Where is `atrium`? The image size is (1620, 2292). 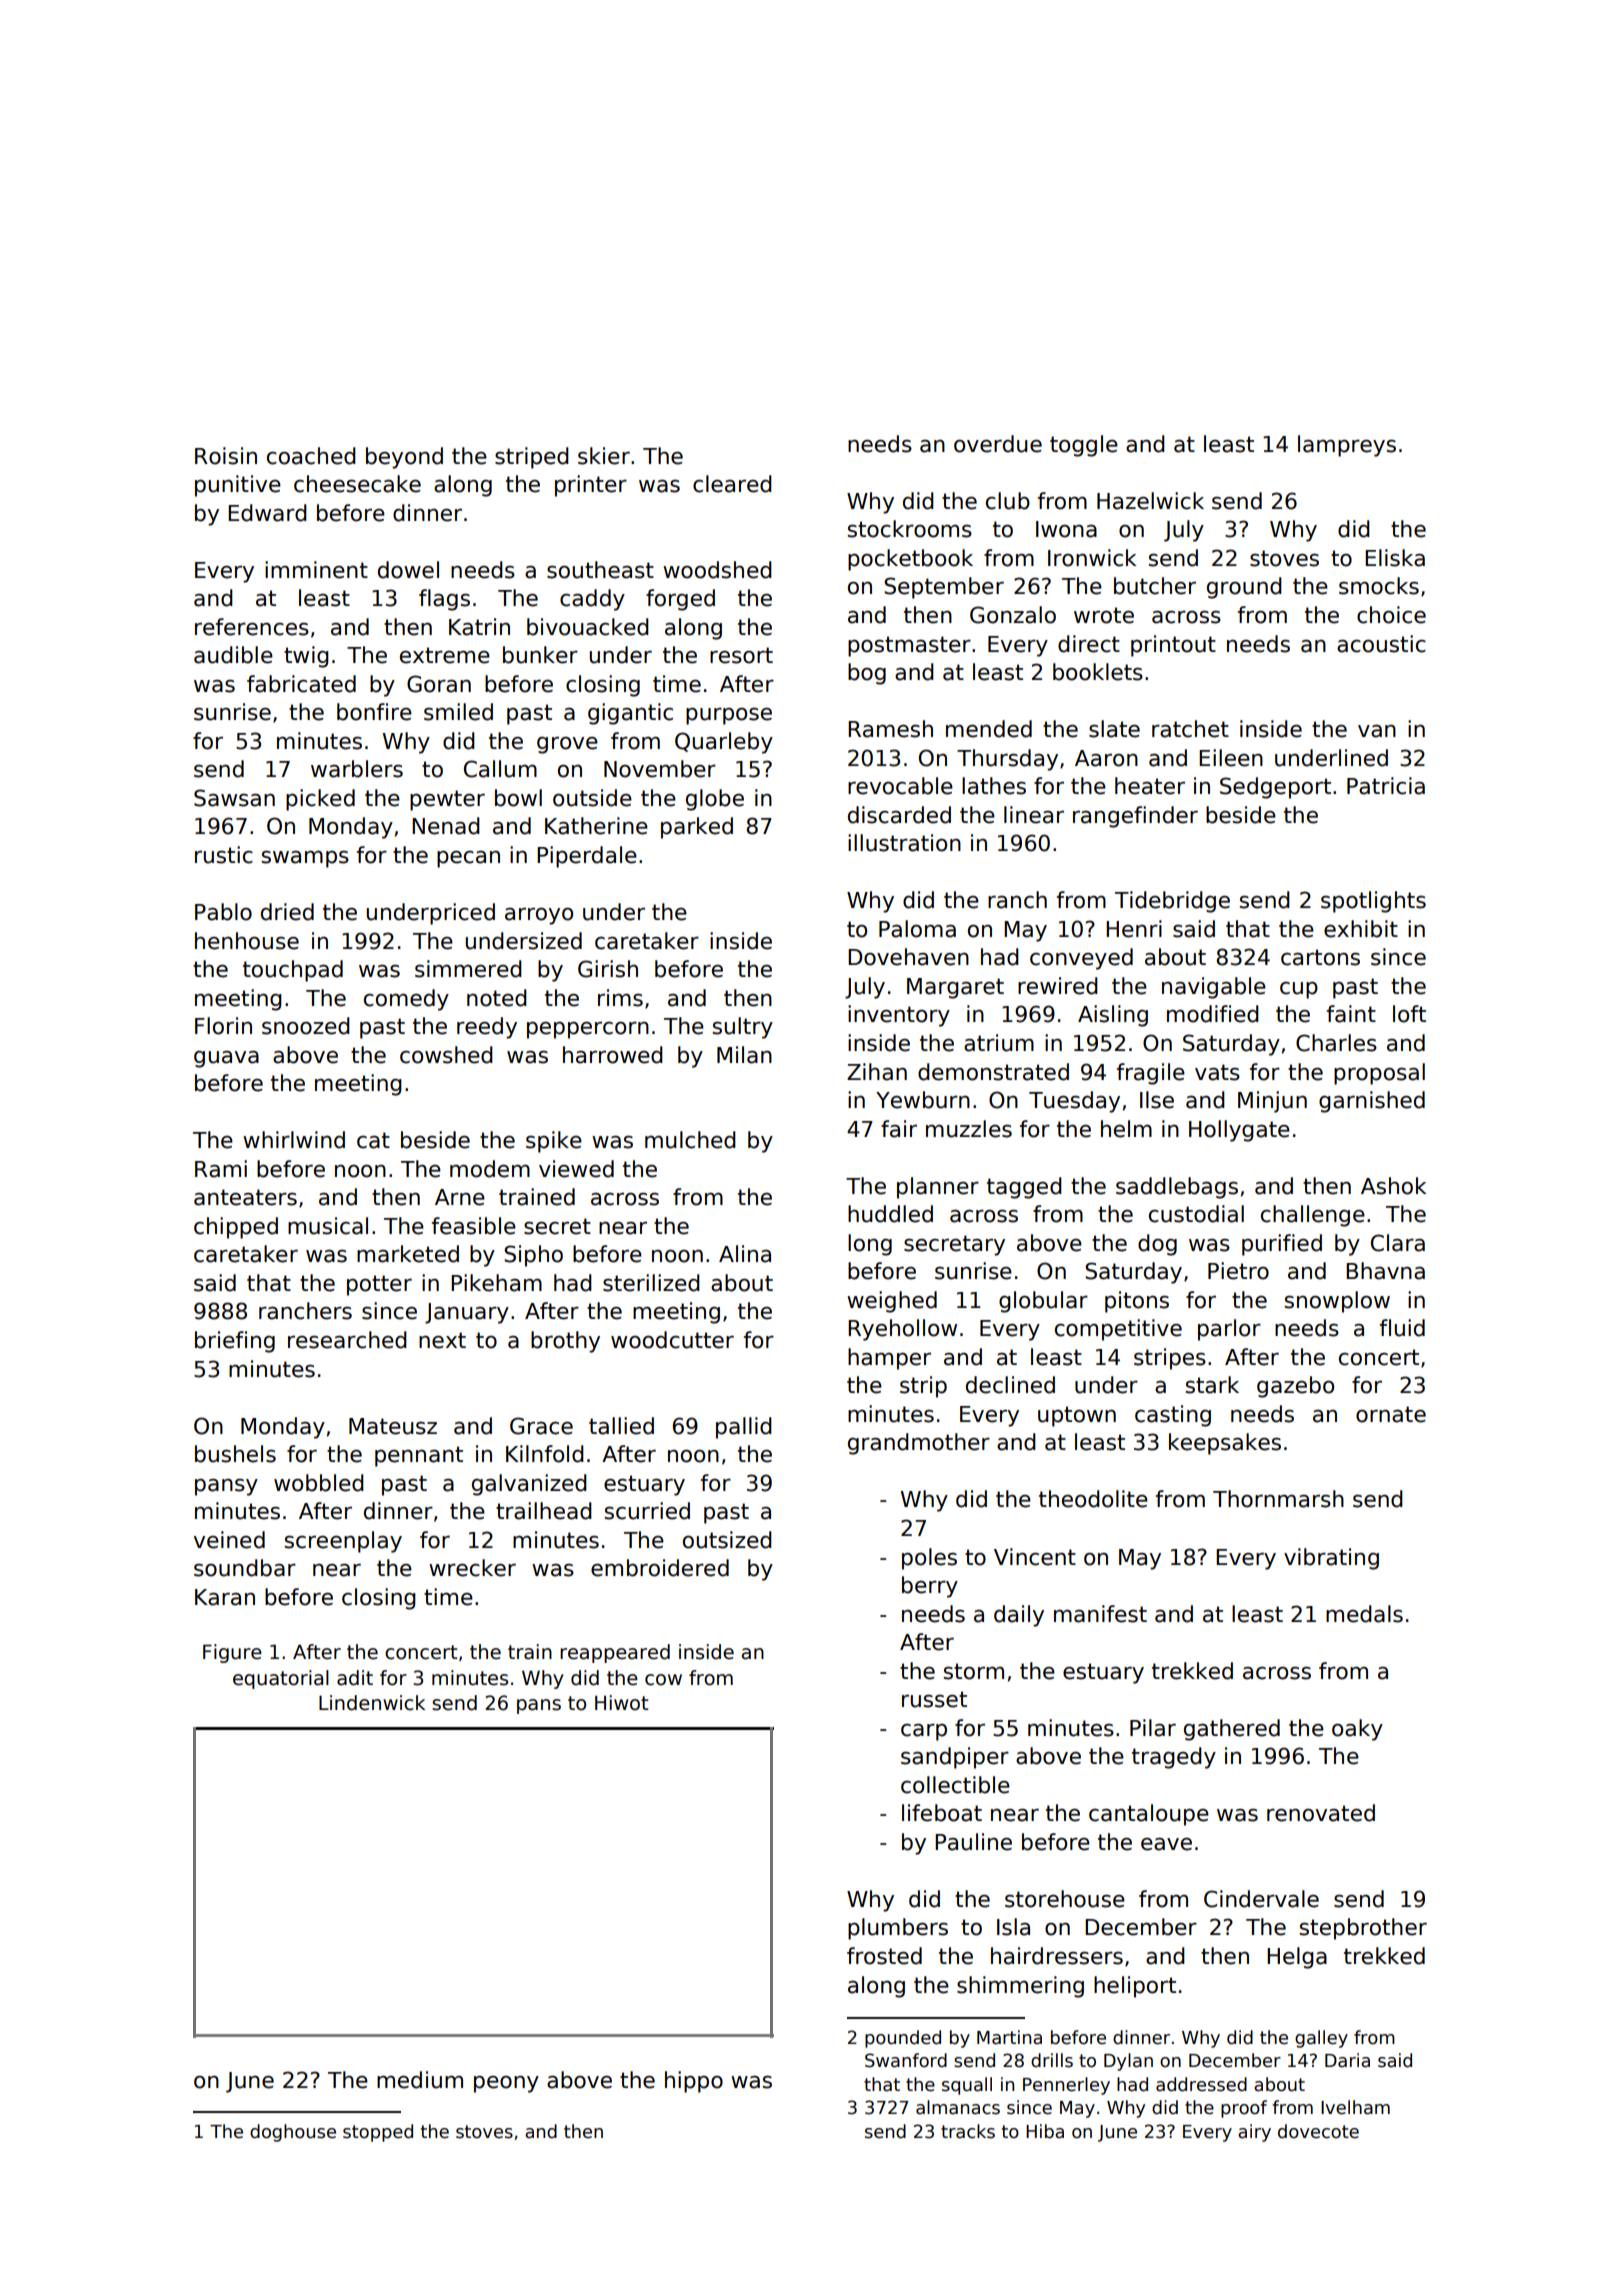
atrium is located at coordinates (999, 1043).
